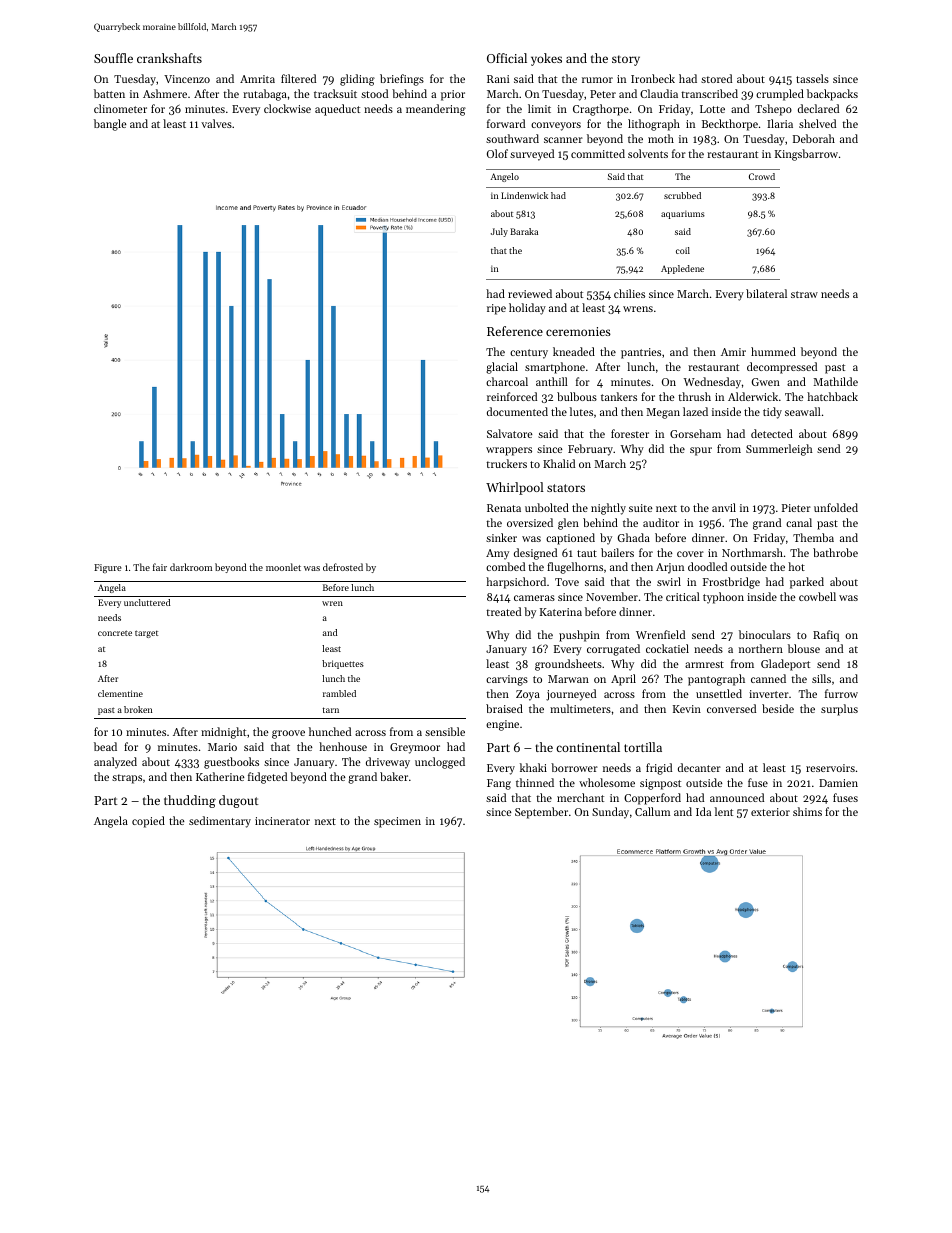 The image size is (952, 1233). What do you see at coordinates (216, 123) in the screenshot?
I see `valves` at bounding box center [216, 123].
